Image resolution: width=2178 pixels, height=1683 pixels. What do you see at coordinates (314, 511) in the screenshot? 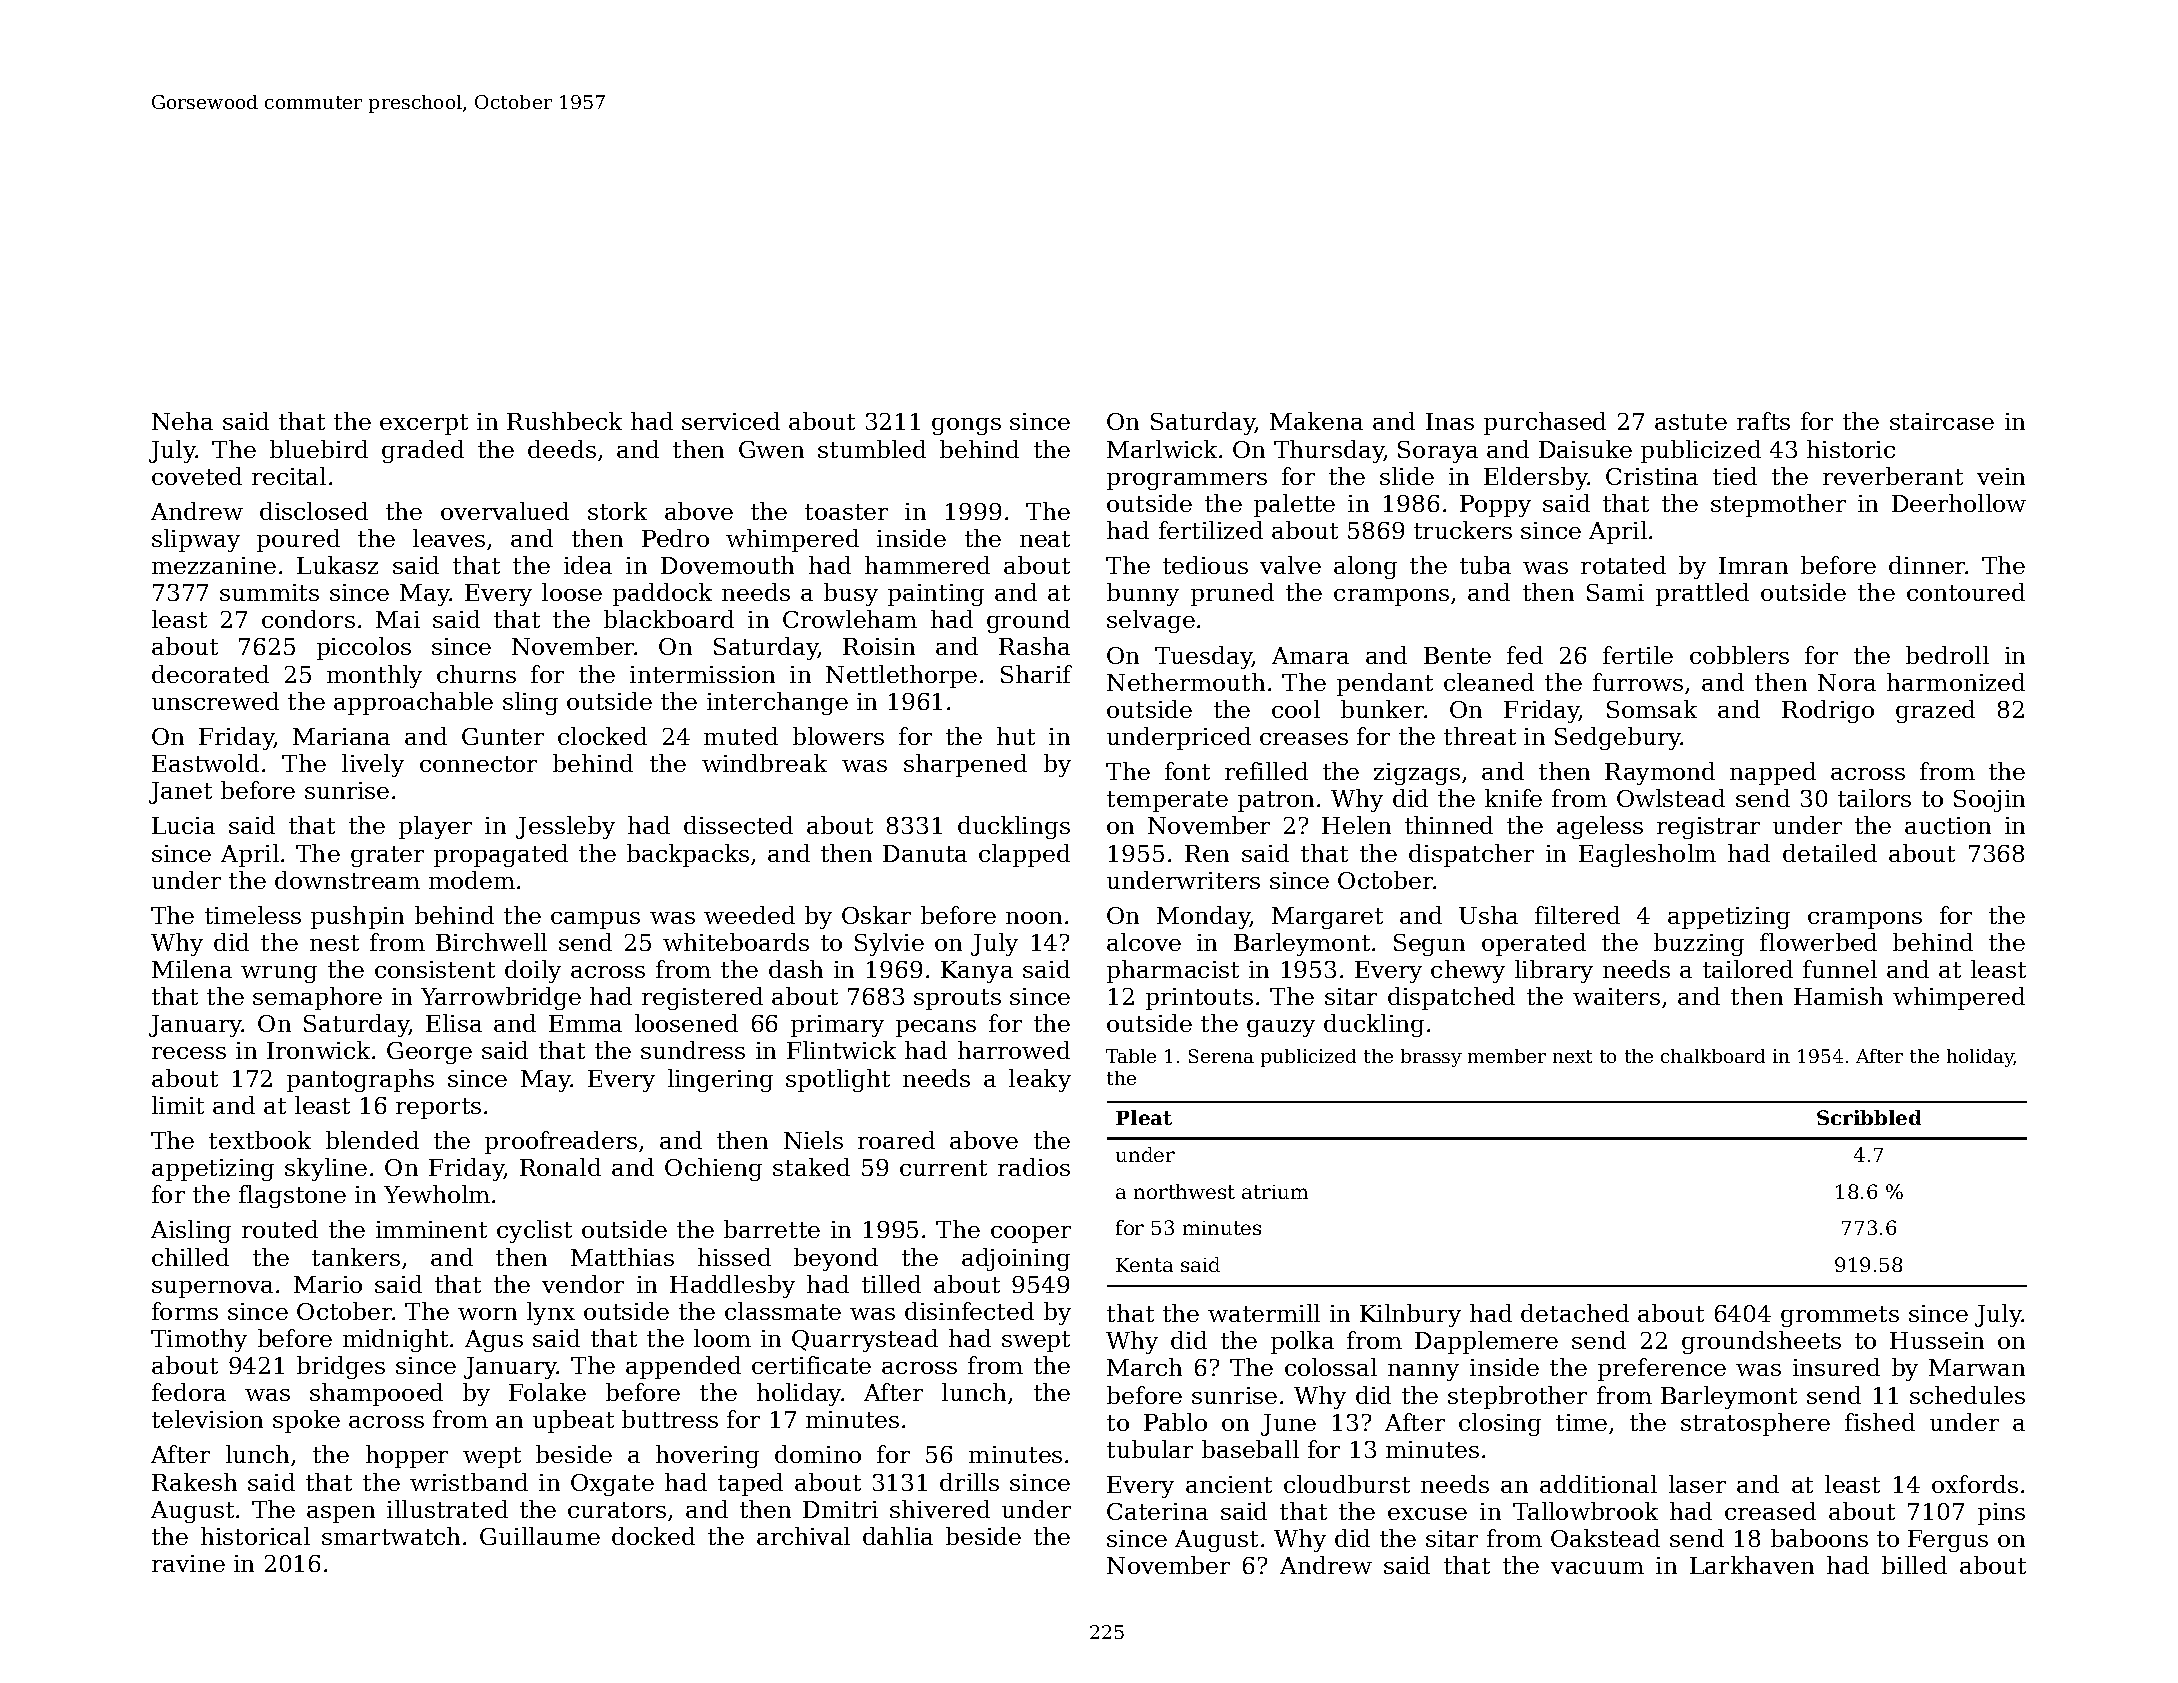
I see `disclosed` at bounding box center [314, 511].
